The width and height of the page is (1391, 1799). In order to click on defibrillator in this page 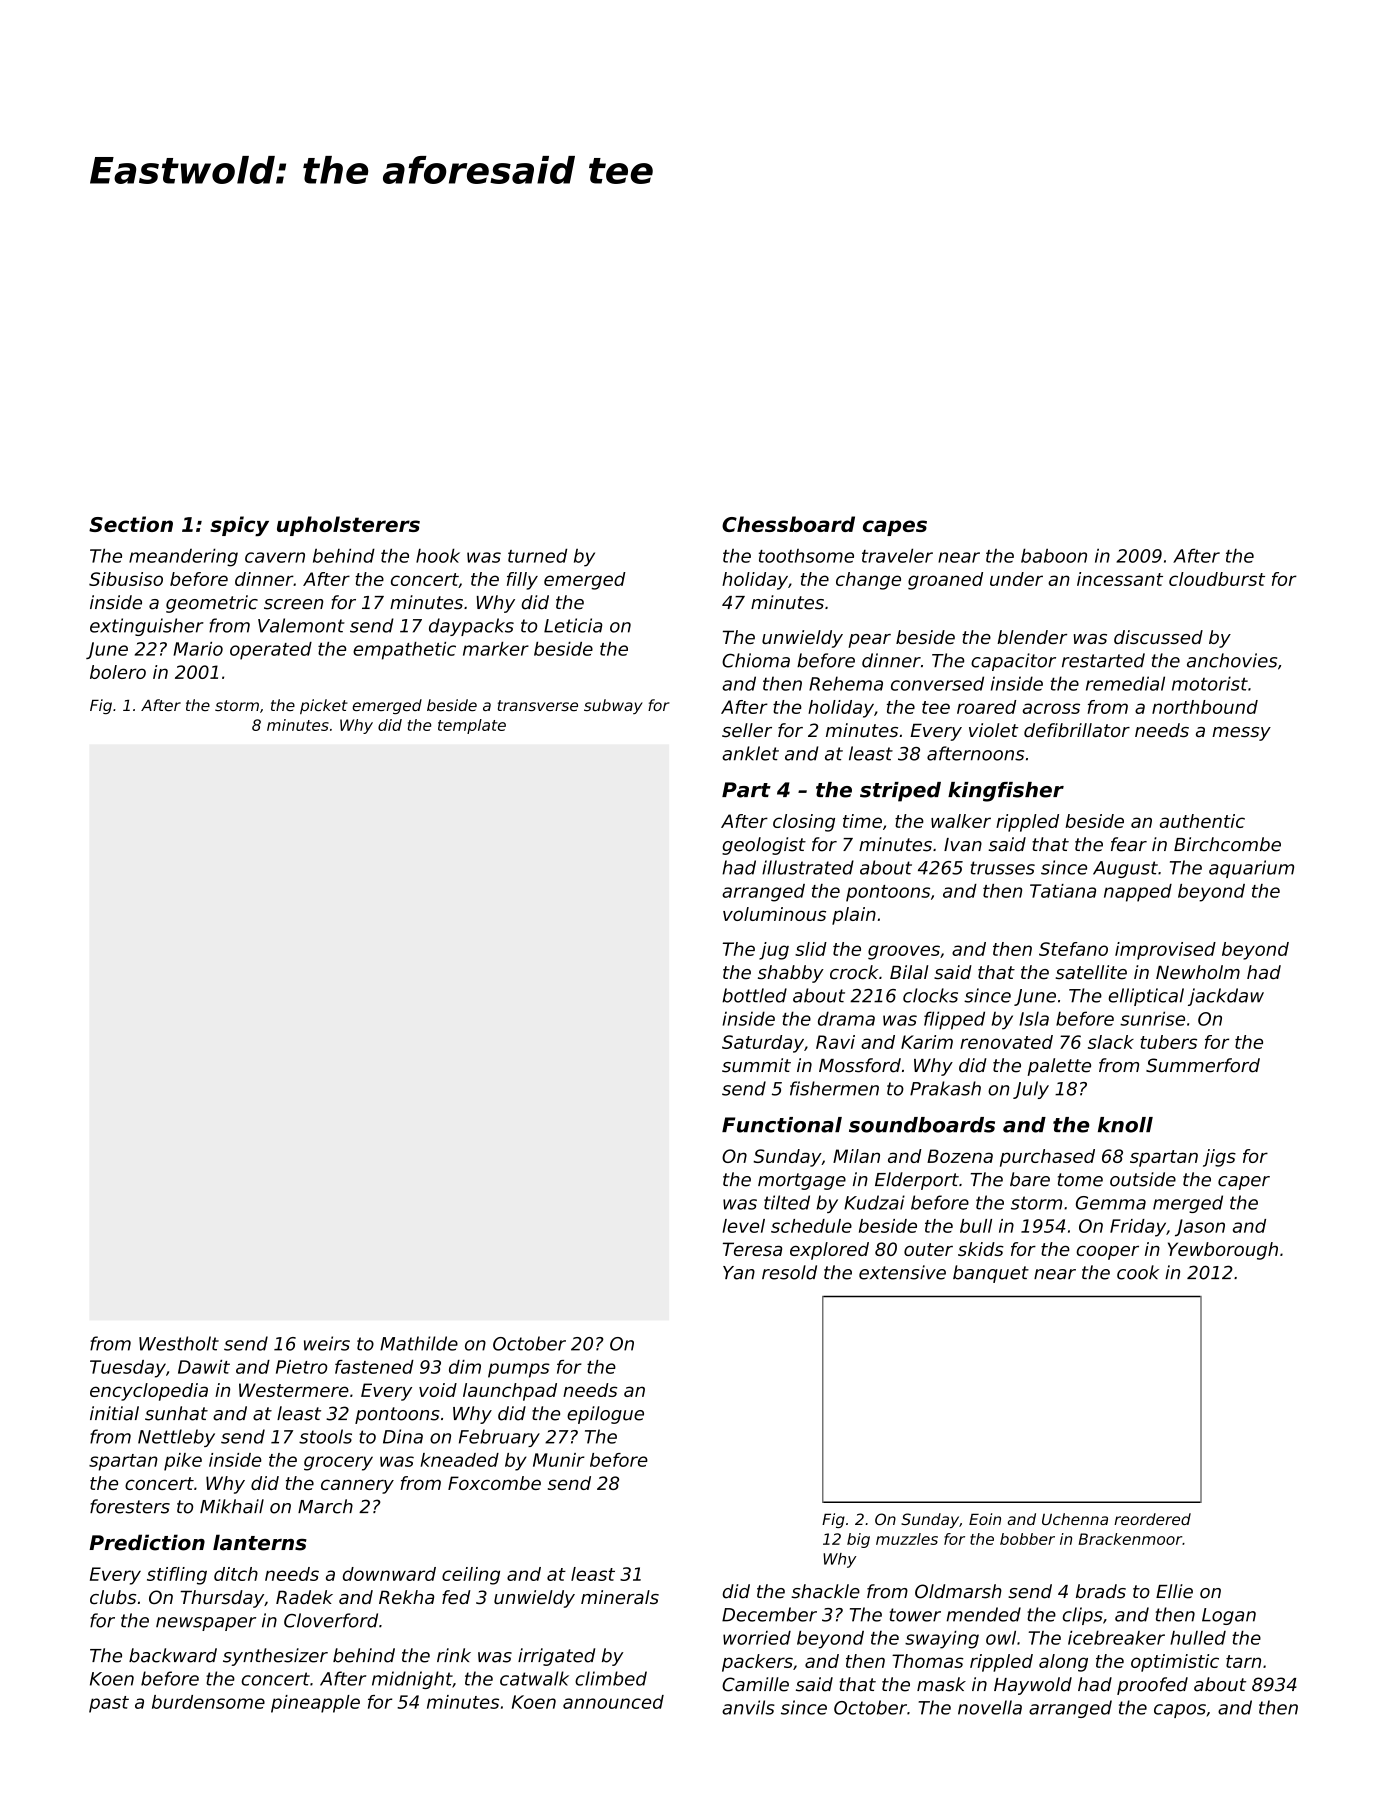, I will do `click(1077, 730)`.
